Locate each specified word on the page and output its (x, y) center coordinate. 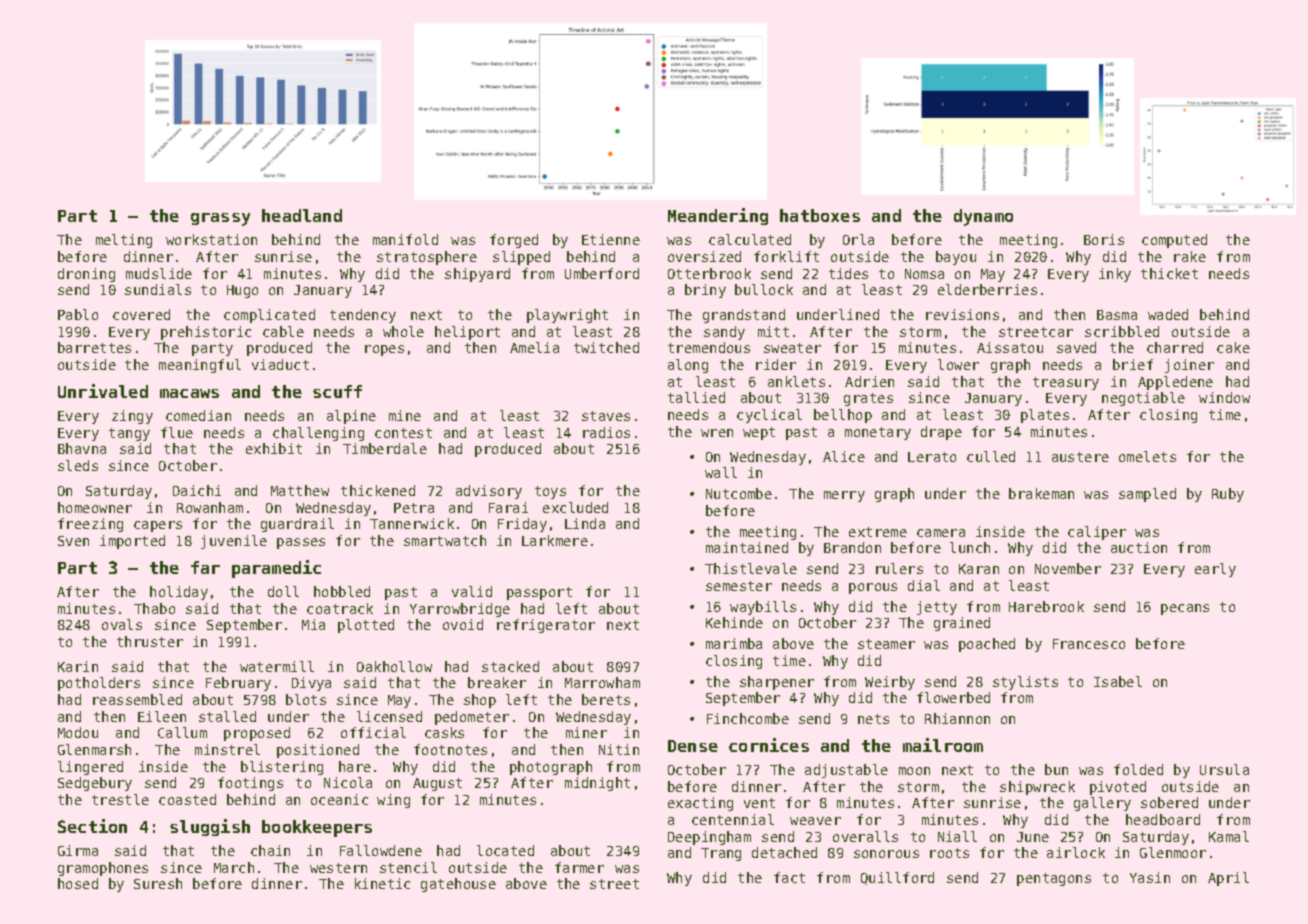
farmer (579, 867)
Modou (78, 732)
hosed (78, 883)
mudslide (159, 273)
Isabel (1118, 681)
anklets (796, 381)
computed (1174, 241)
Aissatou (1010, 347)
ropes (384, 350)
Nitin (619, 749)
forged (514, 241)
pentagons (1054, 879)
